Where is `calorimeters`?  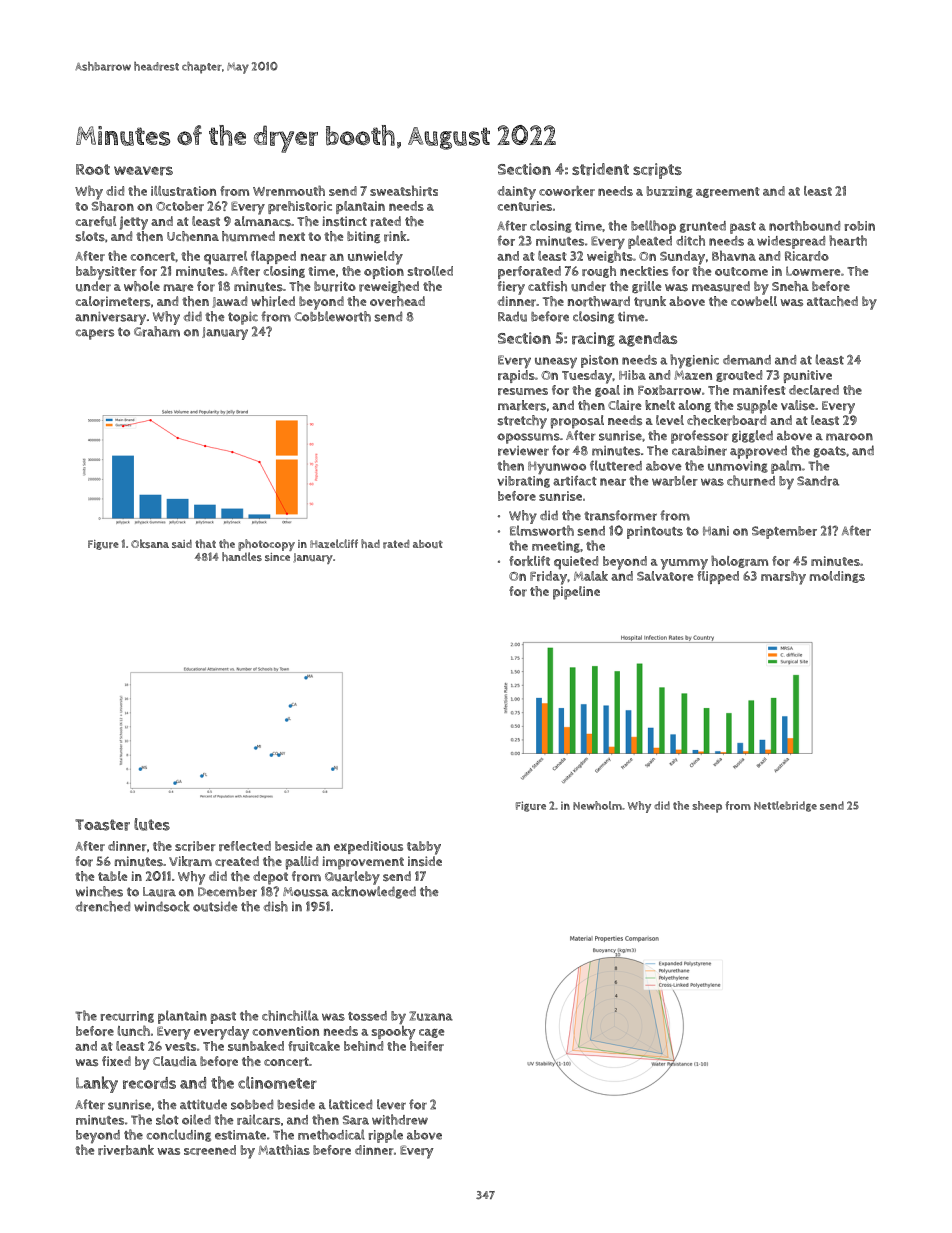
calorimeters is located at coordinates (112, 301).
